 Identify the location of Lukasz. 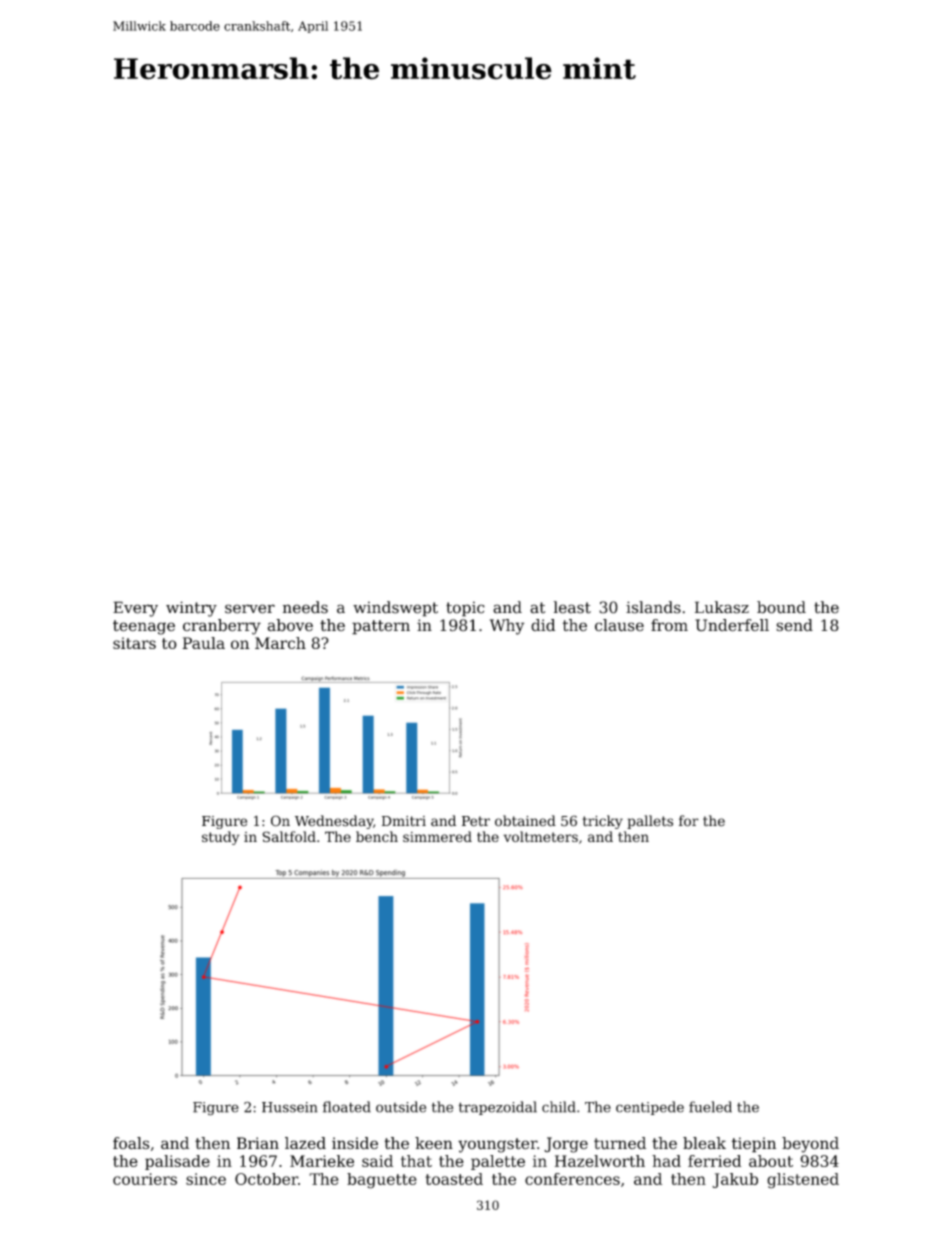
(722, 607).
